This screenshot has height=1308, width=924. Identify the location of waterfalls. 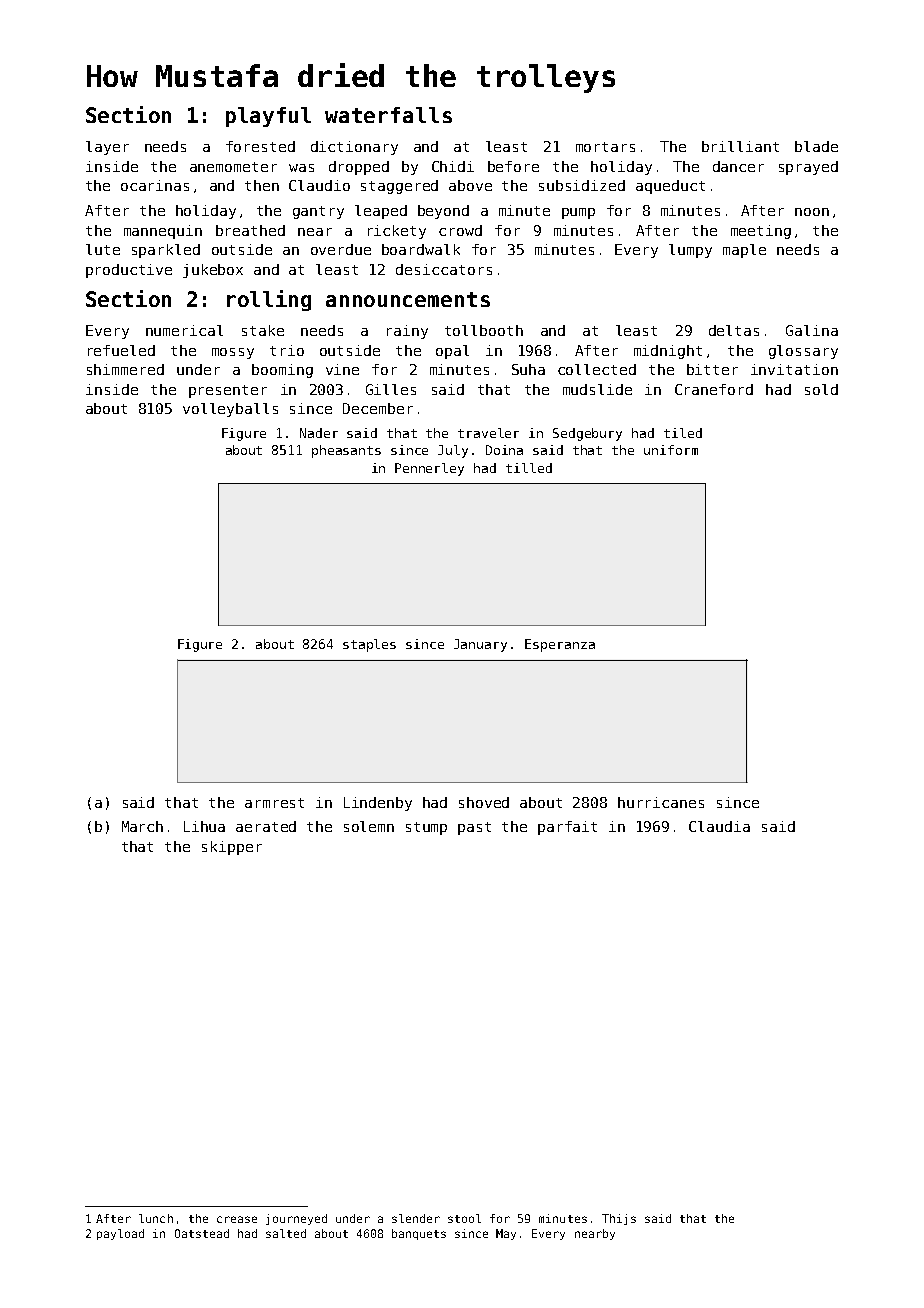
(388, 115).
